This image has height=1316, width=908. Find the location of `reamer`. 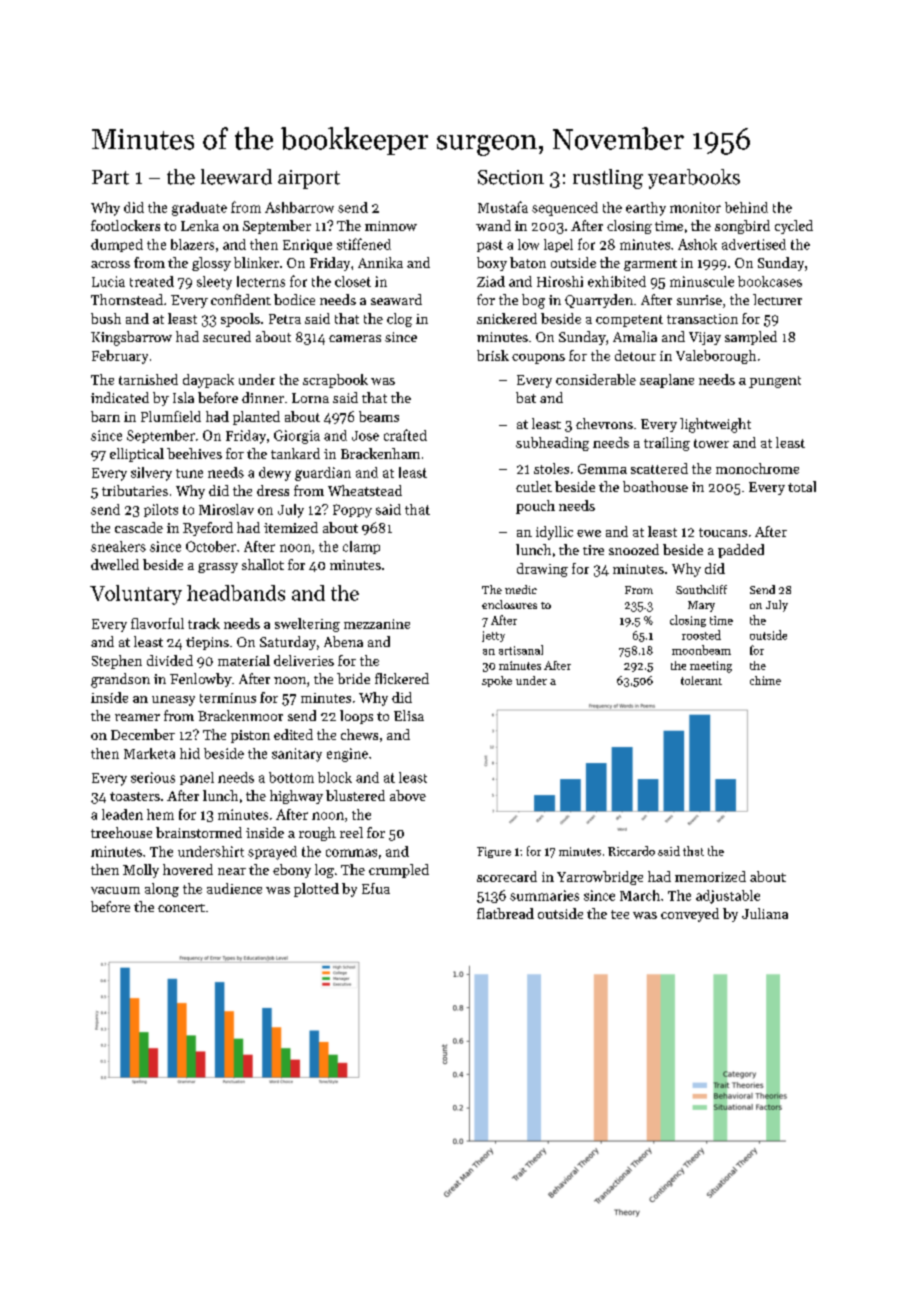

reamer is located at coordinates (137, 717).
